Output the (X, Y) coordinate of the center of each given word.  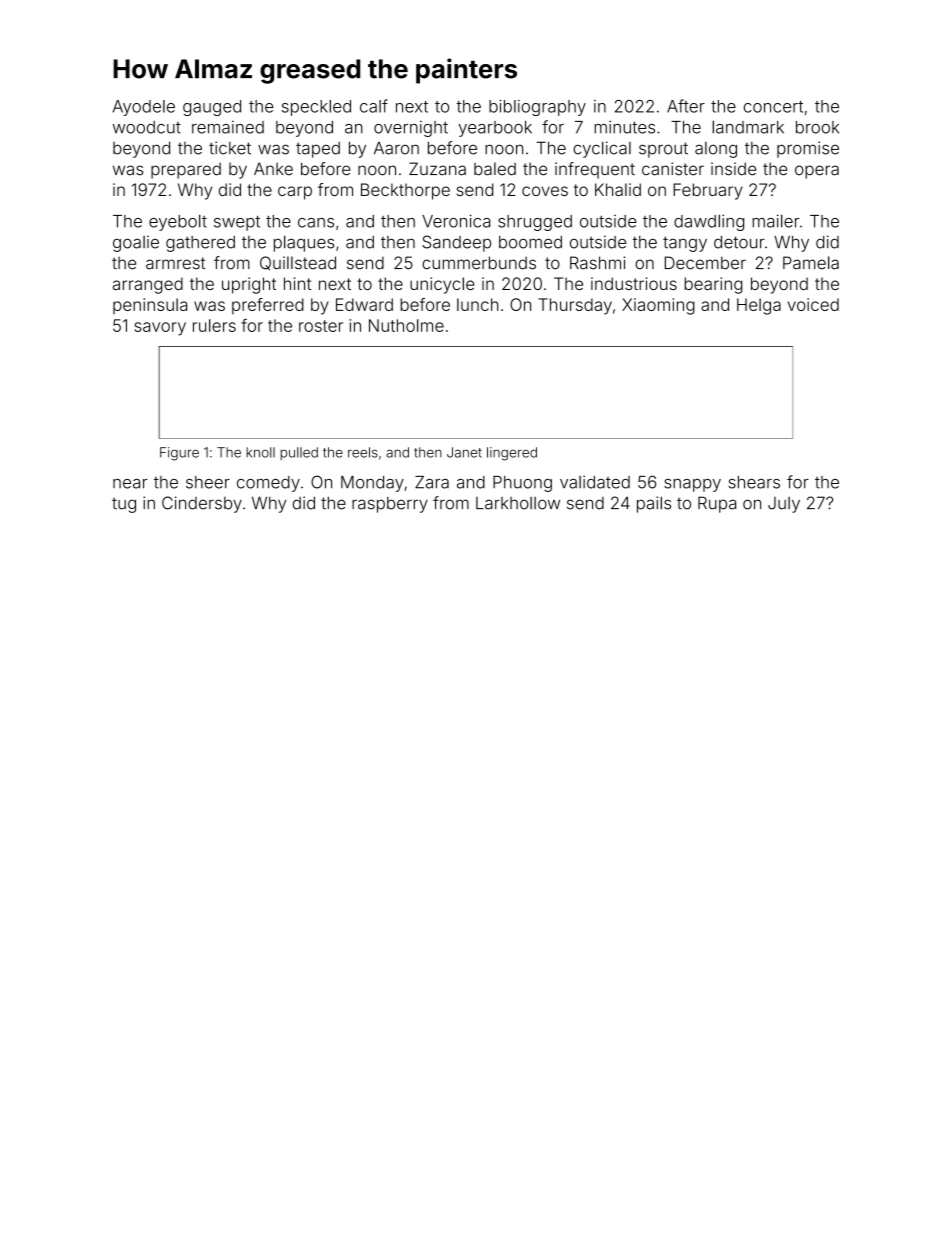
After (686, 106)
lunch (478, 304)
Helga (759, 306)
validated (595, 482)
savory (160, 329)
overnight (411, 128)
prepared (186, 170)
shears (754, 482)
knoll (260, 452)
